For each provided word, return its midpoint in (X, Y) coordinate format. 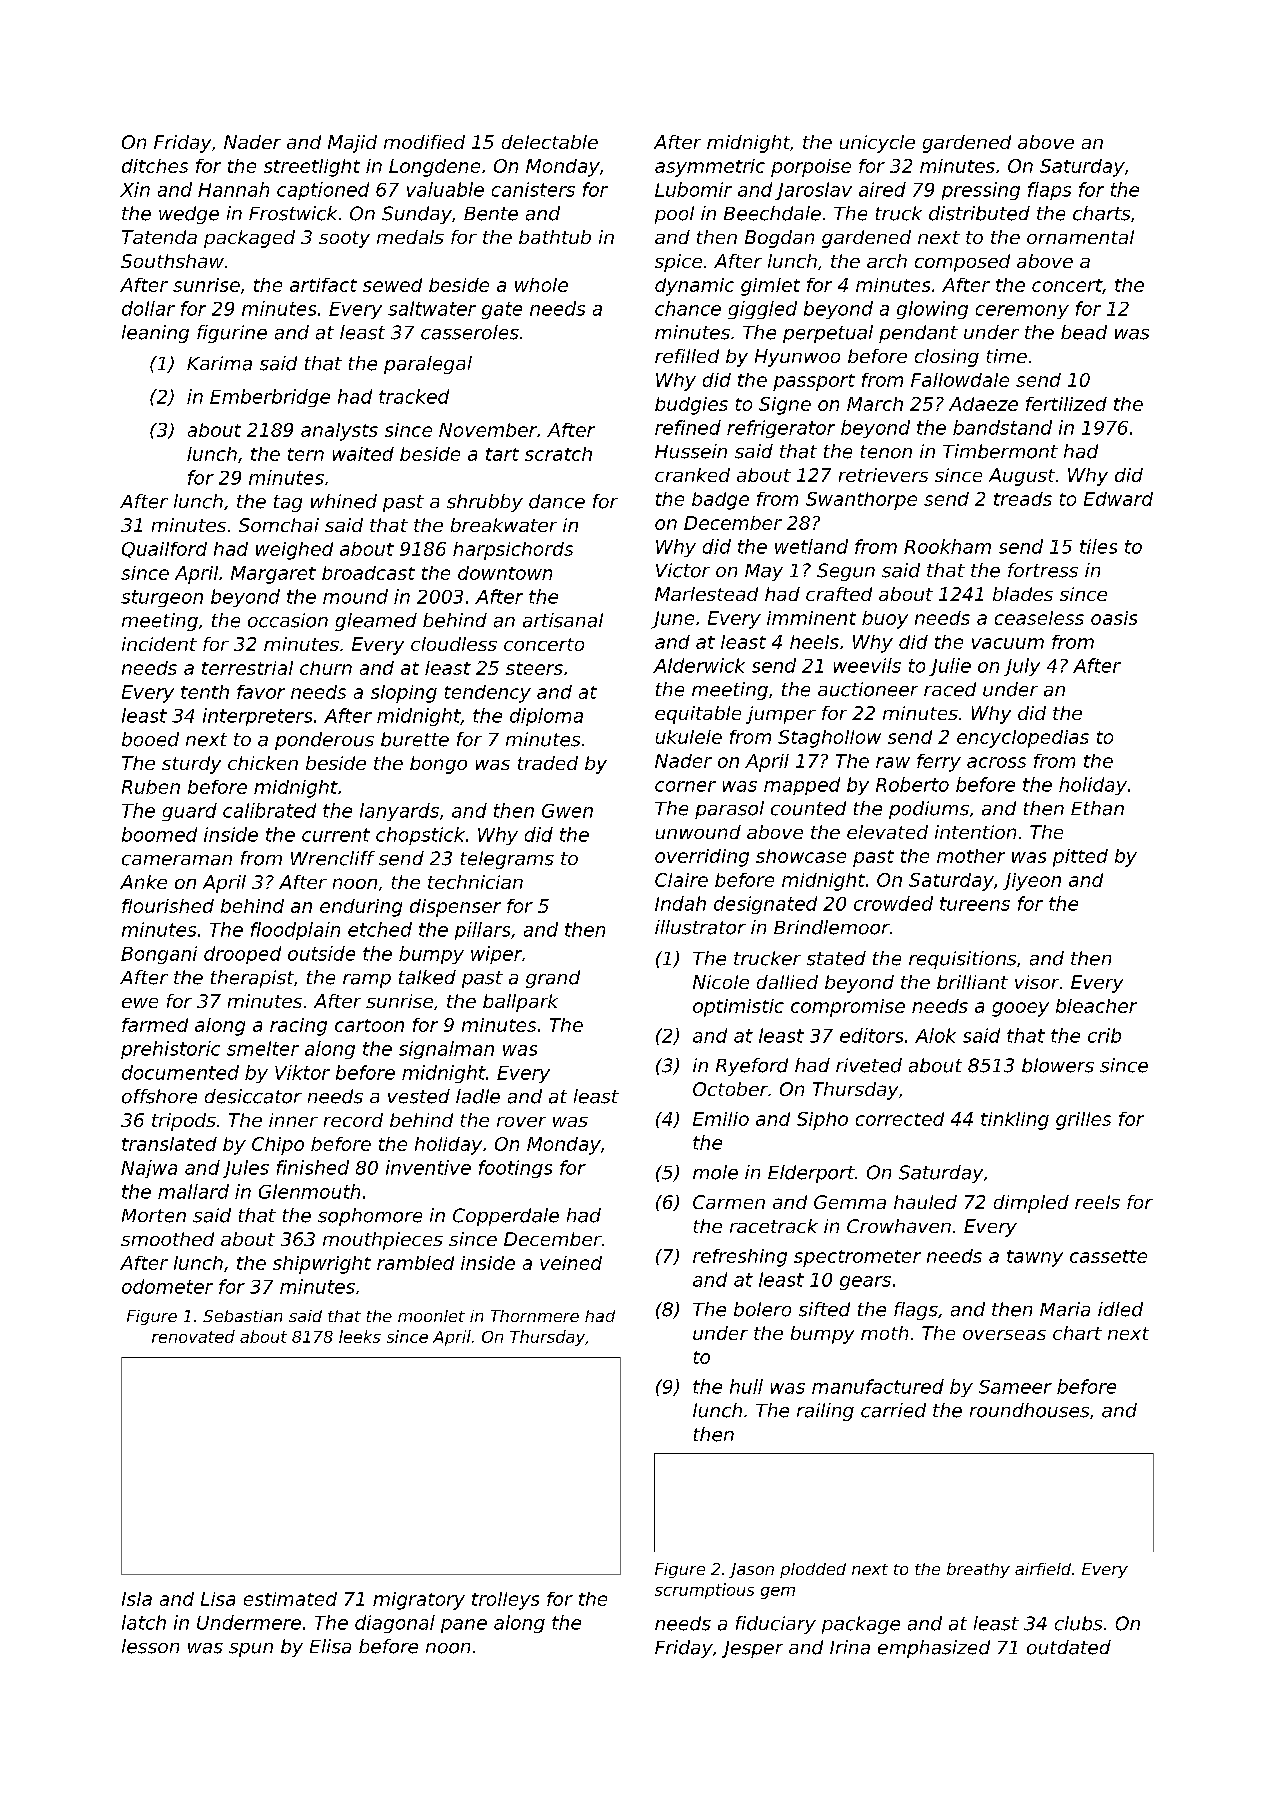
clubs (1078, 1623)
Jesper (752, 1649)
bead (1084, 332)
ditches (155, 166)
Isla (137, 1599)
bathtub (555, 237)
